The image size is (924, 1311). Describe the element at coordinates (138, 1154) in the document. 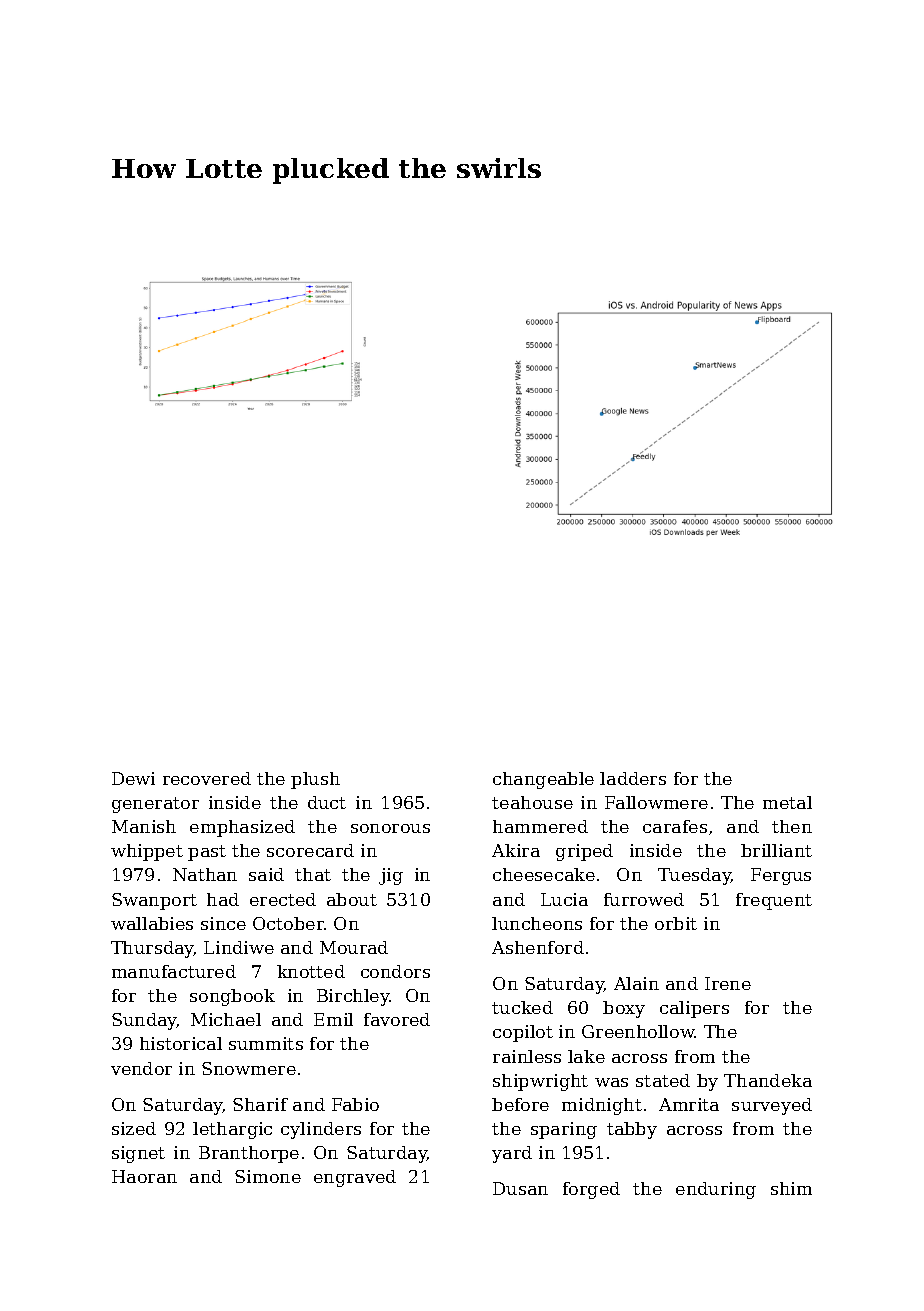

I see `signet` at that location.
